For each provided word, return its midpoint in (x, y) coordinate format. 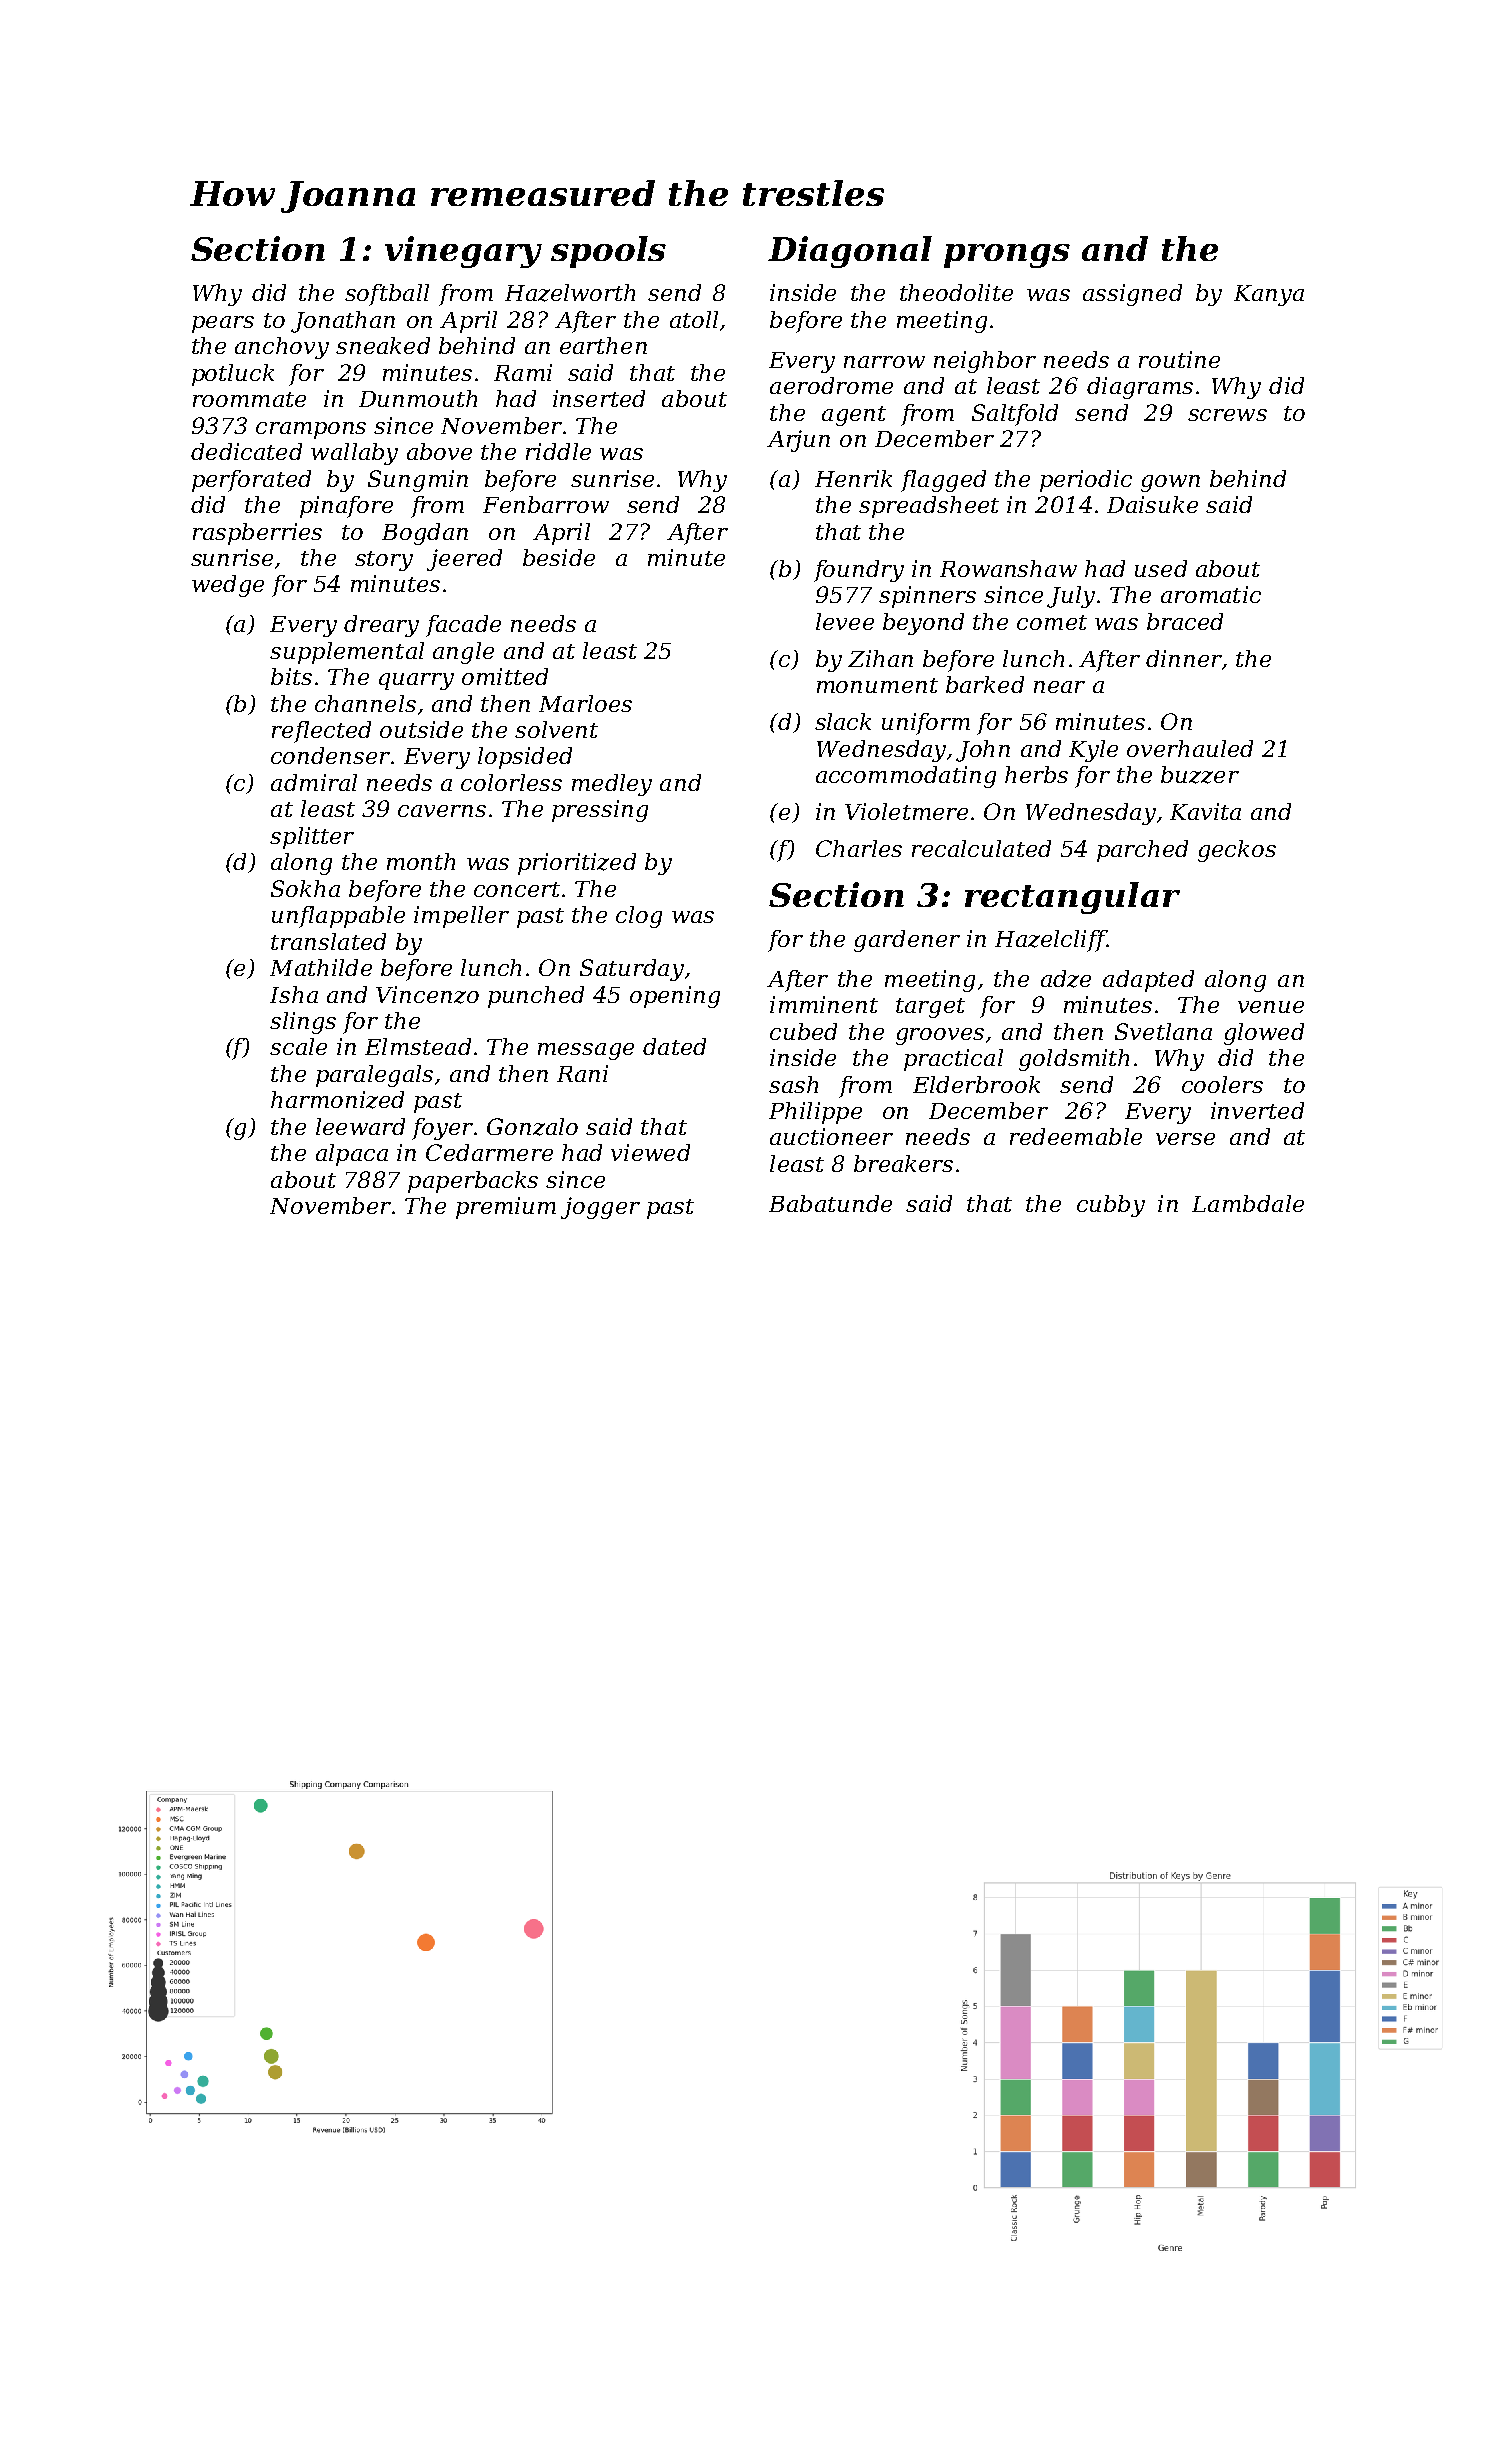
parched (1142, 851)
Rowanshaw (1008, 568)
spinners (927, 597)
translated (328, 941)
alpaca (352, 1155)
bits (291, 676)
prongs (1007, 256)
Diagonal (850, 252)
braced (1185, 621)
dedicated (246, 451)
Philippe (815, 1113)
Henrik (853, 478)
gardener (907, 941)
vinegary (463, 252)
